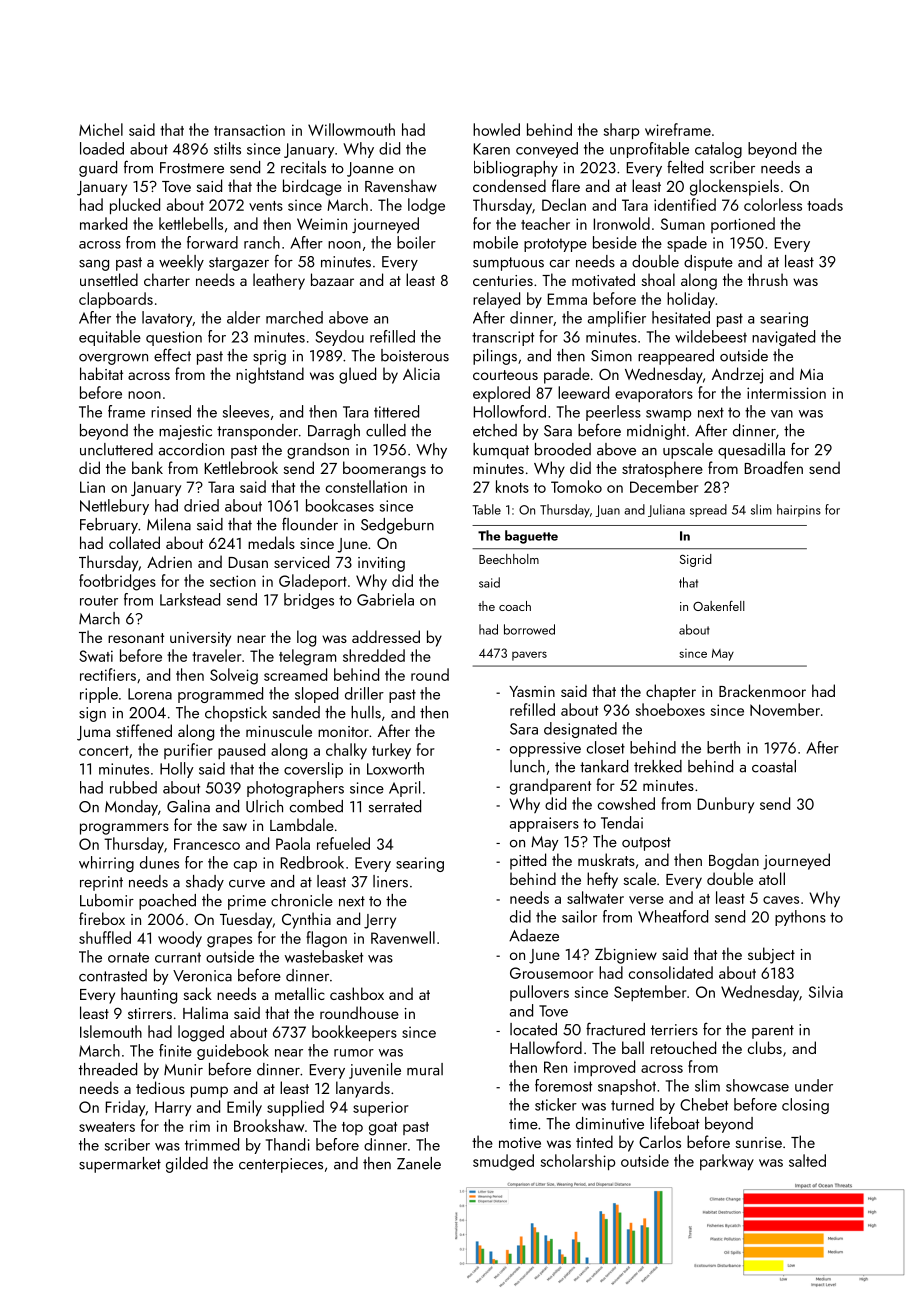 This document has height=1308, width=924. What do you see at coordinates (101, 129) in the document?
I see `Michel` at bounding box center [101, 129].
